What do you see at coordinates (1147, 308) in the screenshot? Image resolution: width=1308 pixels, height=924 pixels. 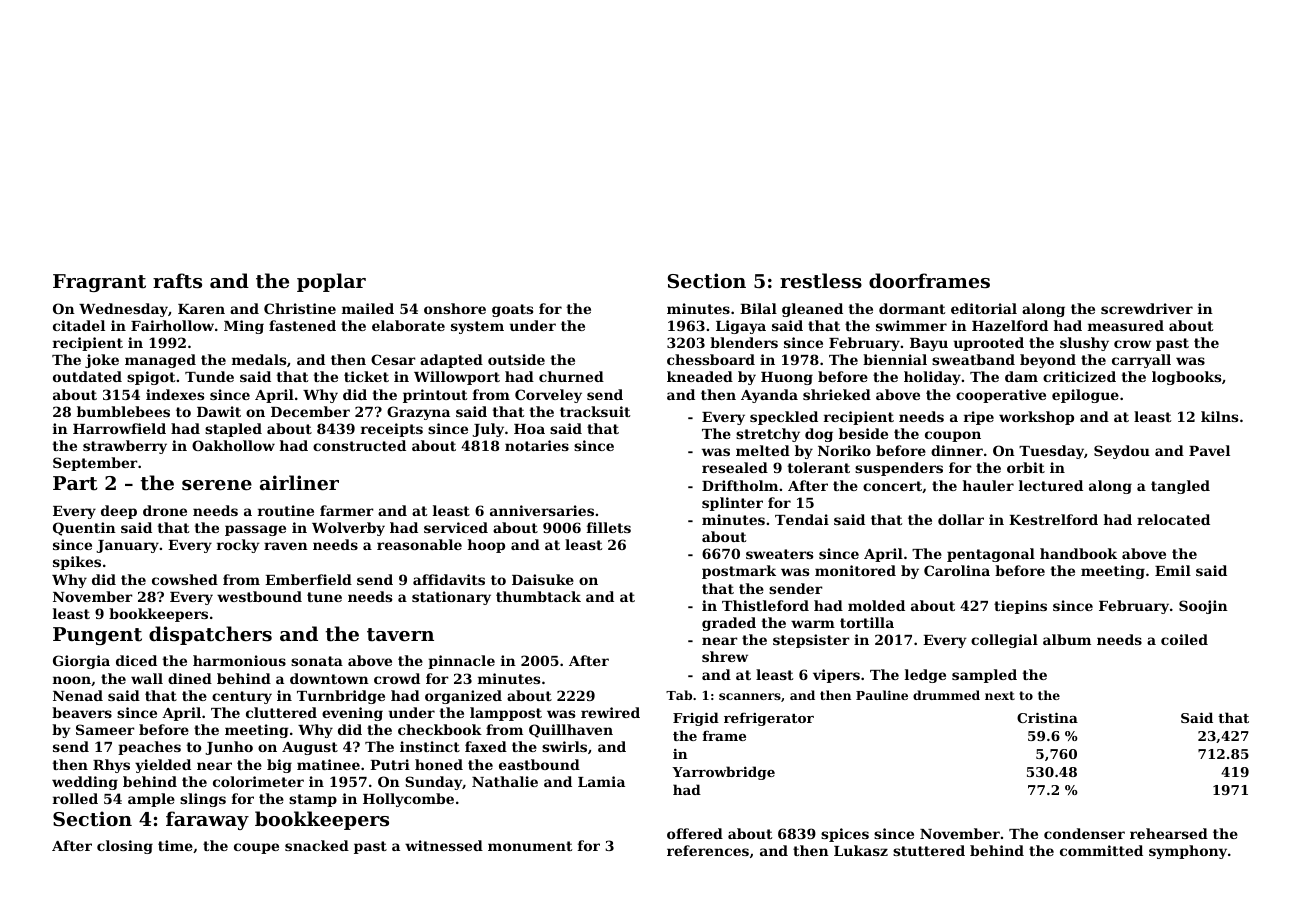 I see `screwdriver` at bounding box center [1147, 308].
